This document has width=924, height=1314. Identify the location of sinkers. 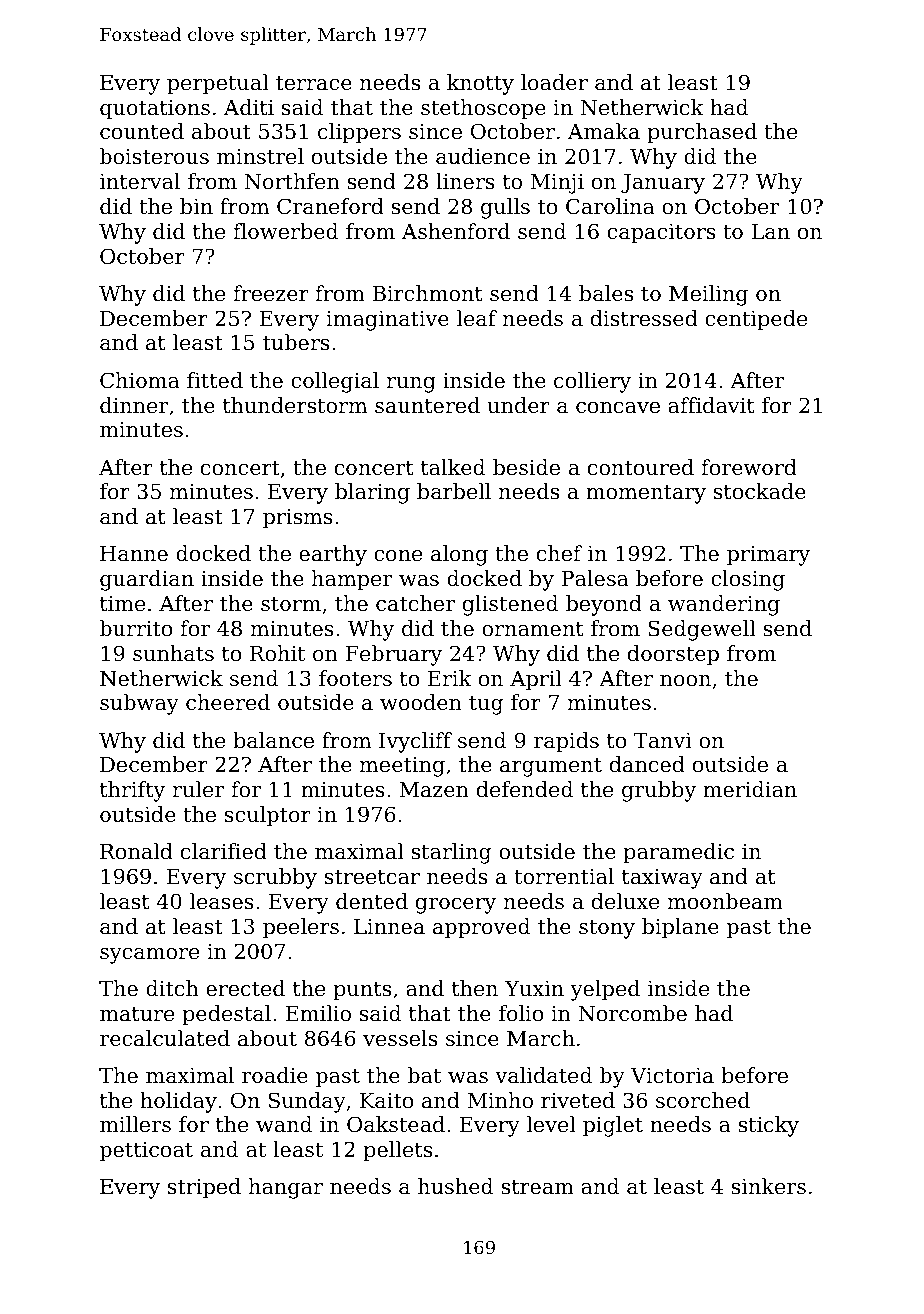
(768, 1186).
